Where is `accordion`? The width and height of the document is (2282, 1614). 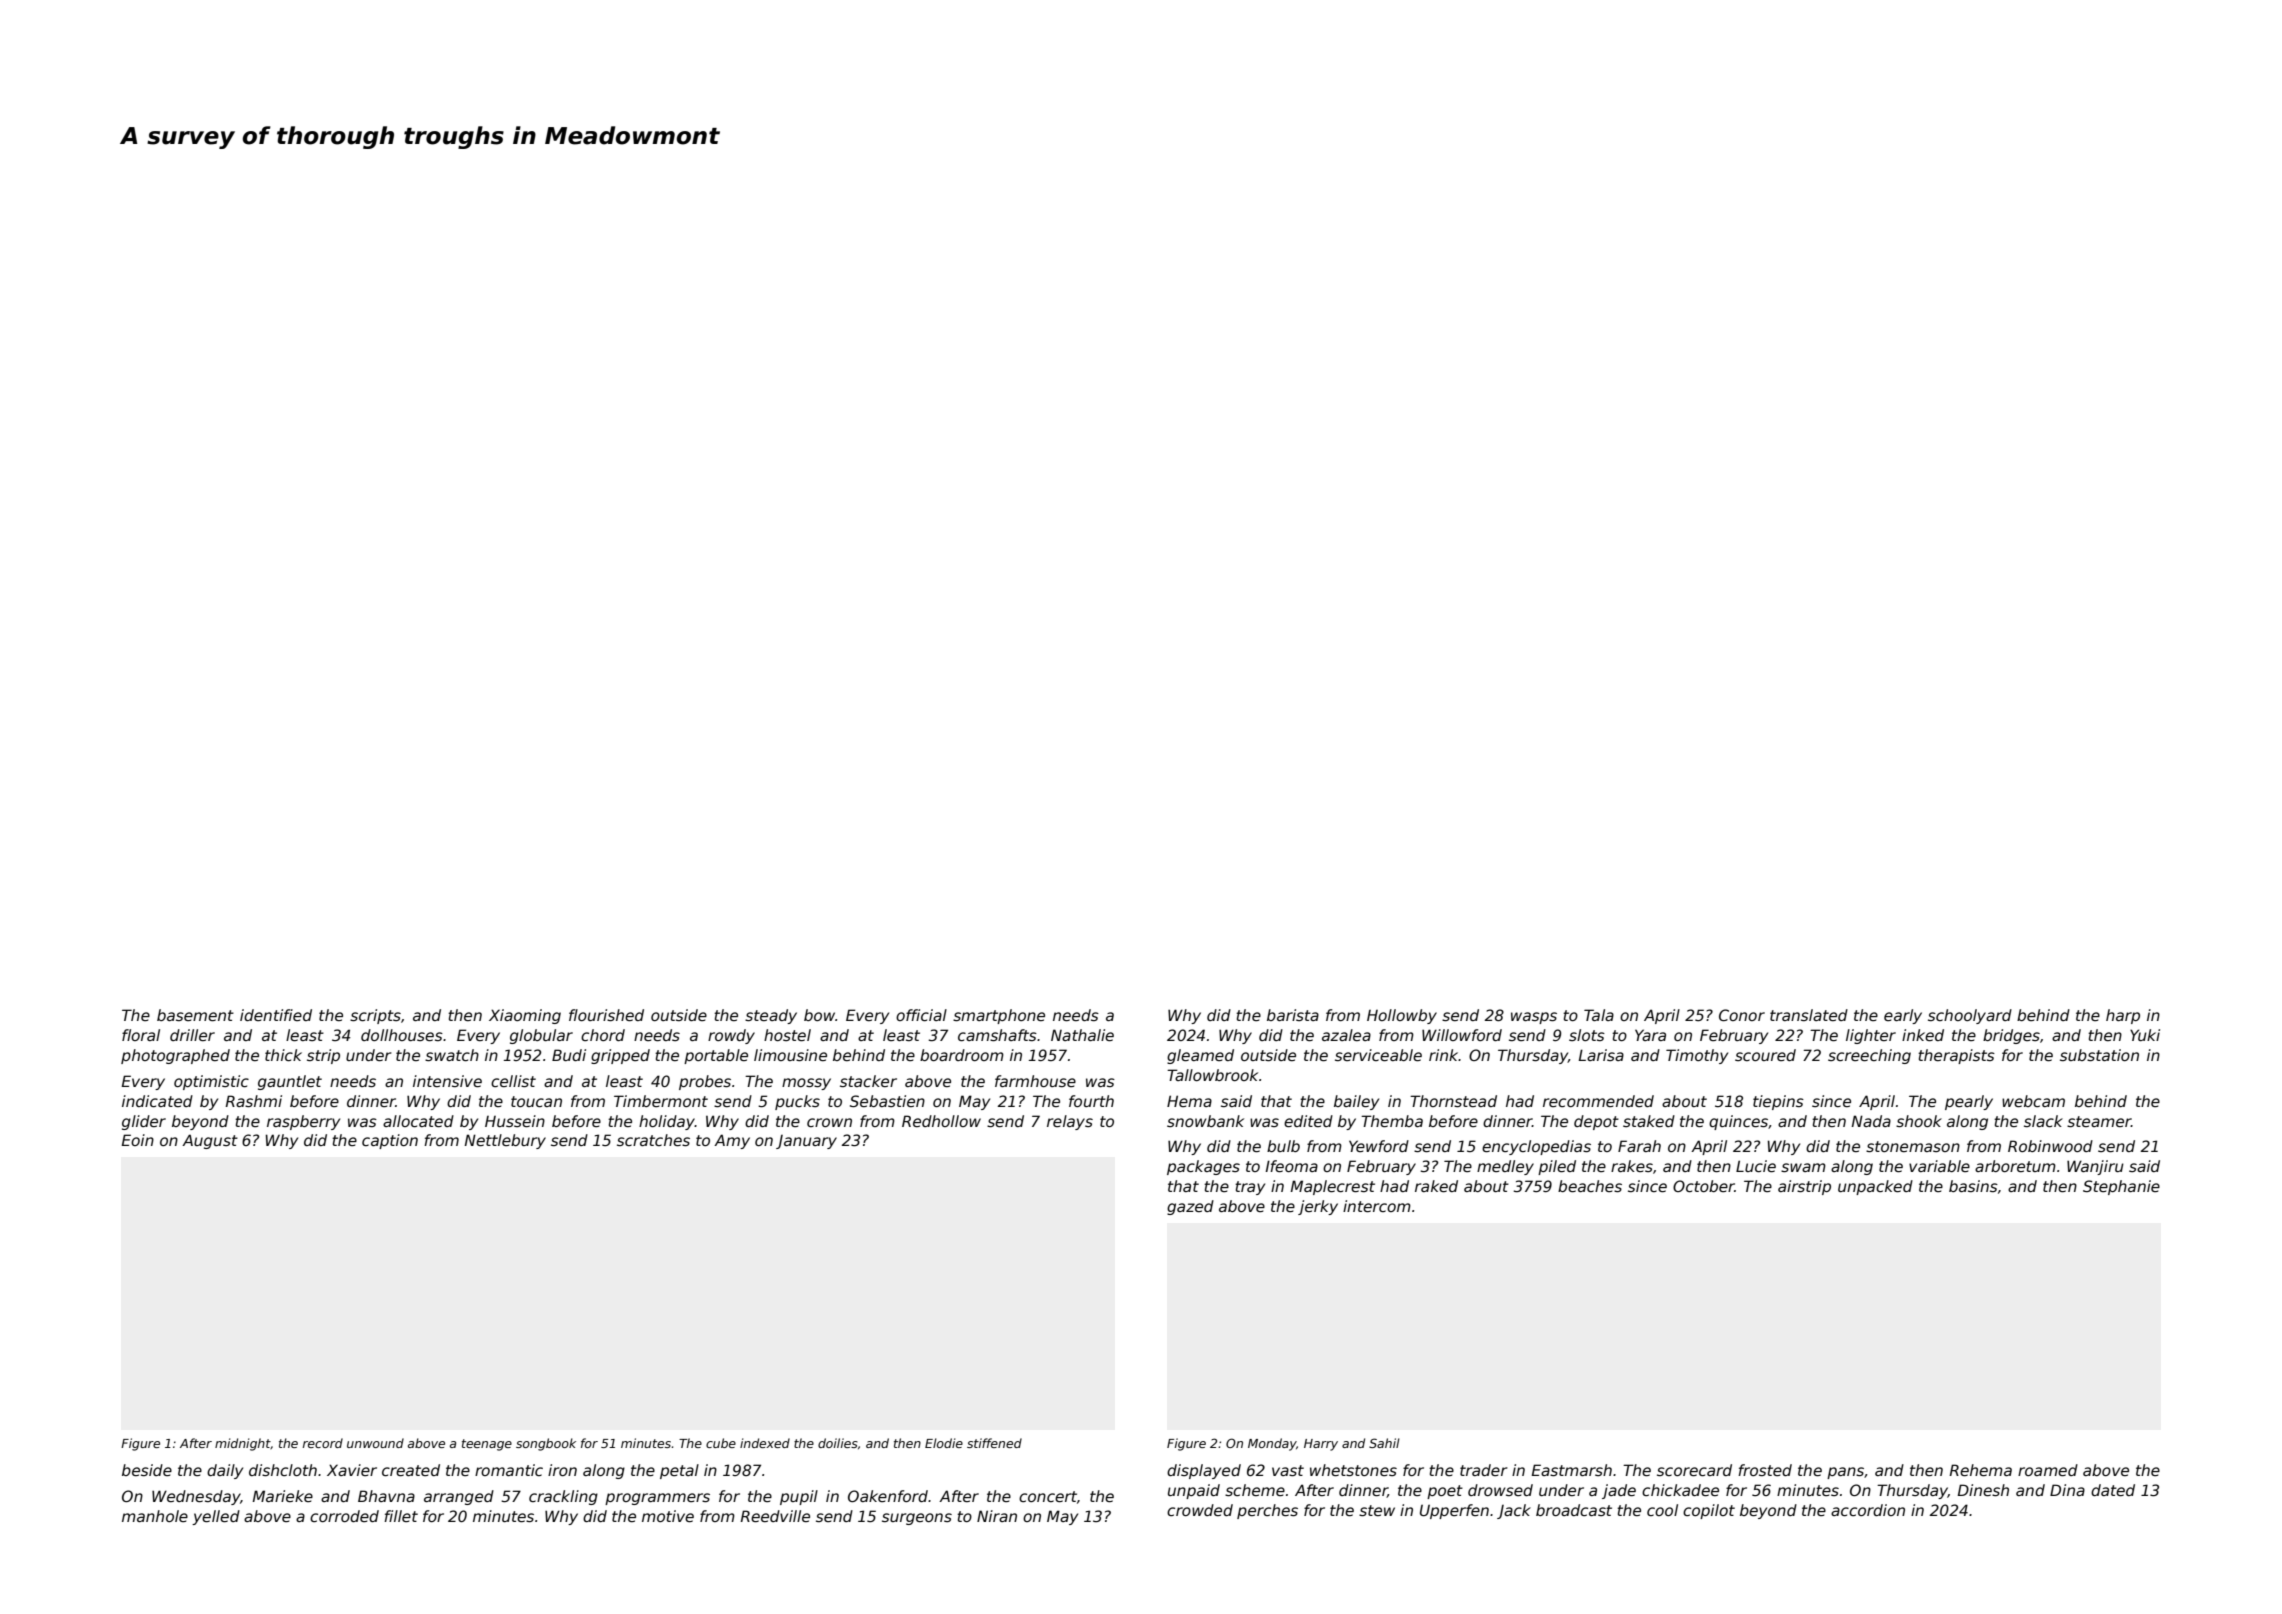
accordion is located at coordinates (1868, 1510).
